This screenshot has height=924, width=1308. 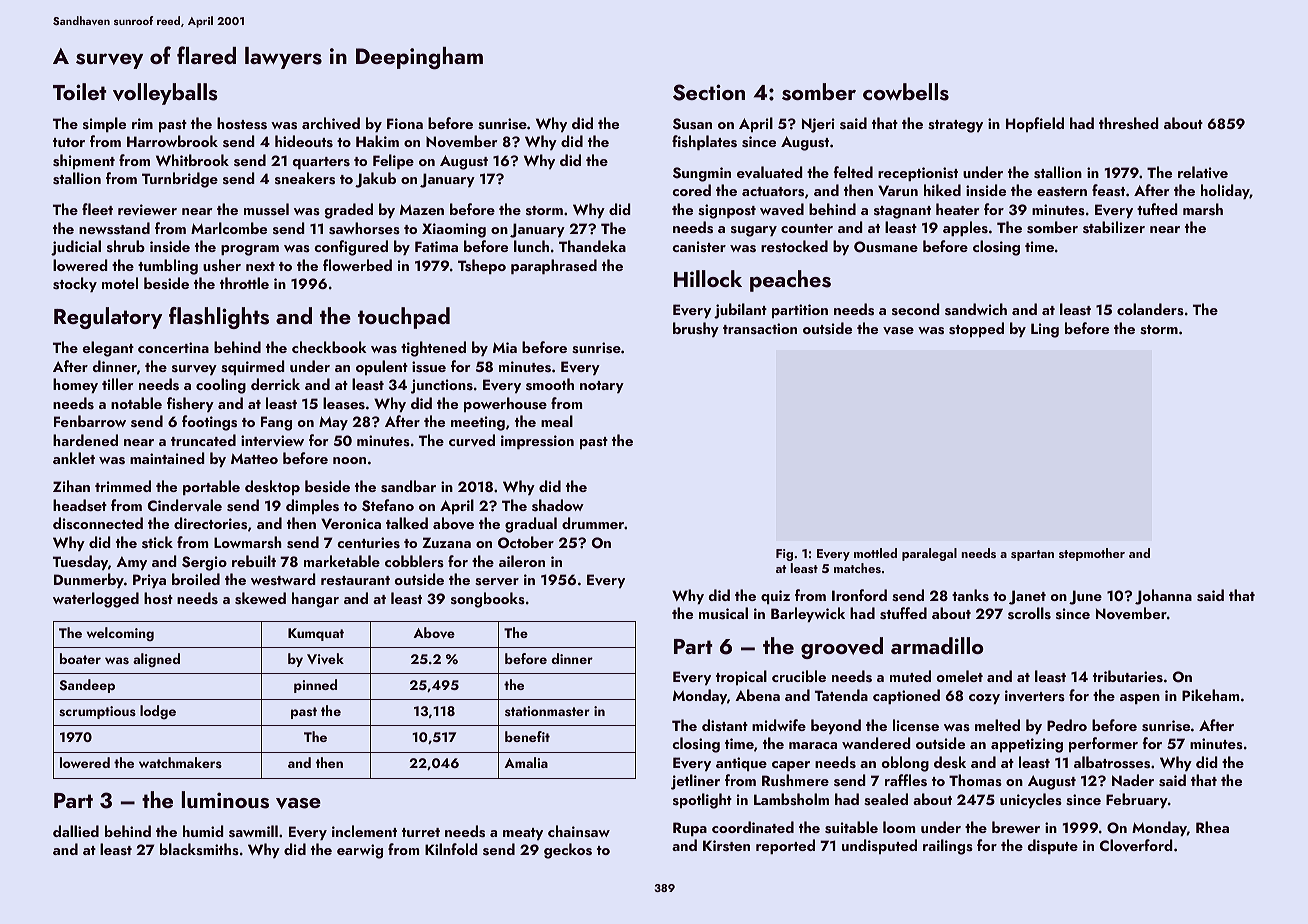 What do you see at coordinates (97, 712) in the screenshot?
I see `scrumptious` at bounding box center [97, 712].
